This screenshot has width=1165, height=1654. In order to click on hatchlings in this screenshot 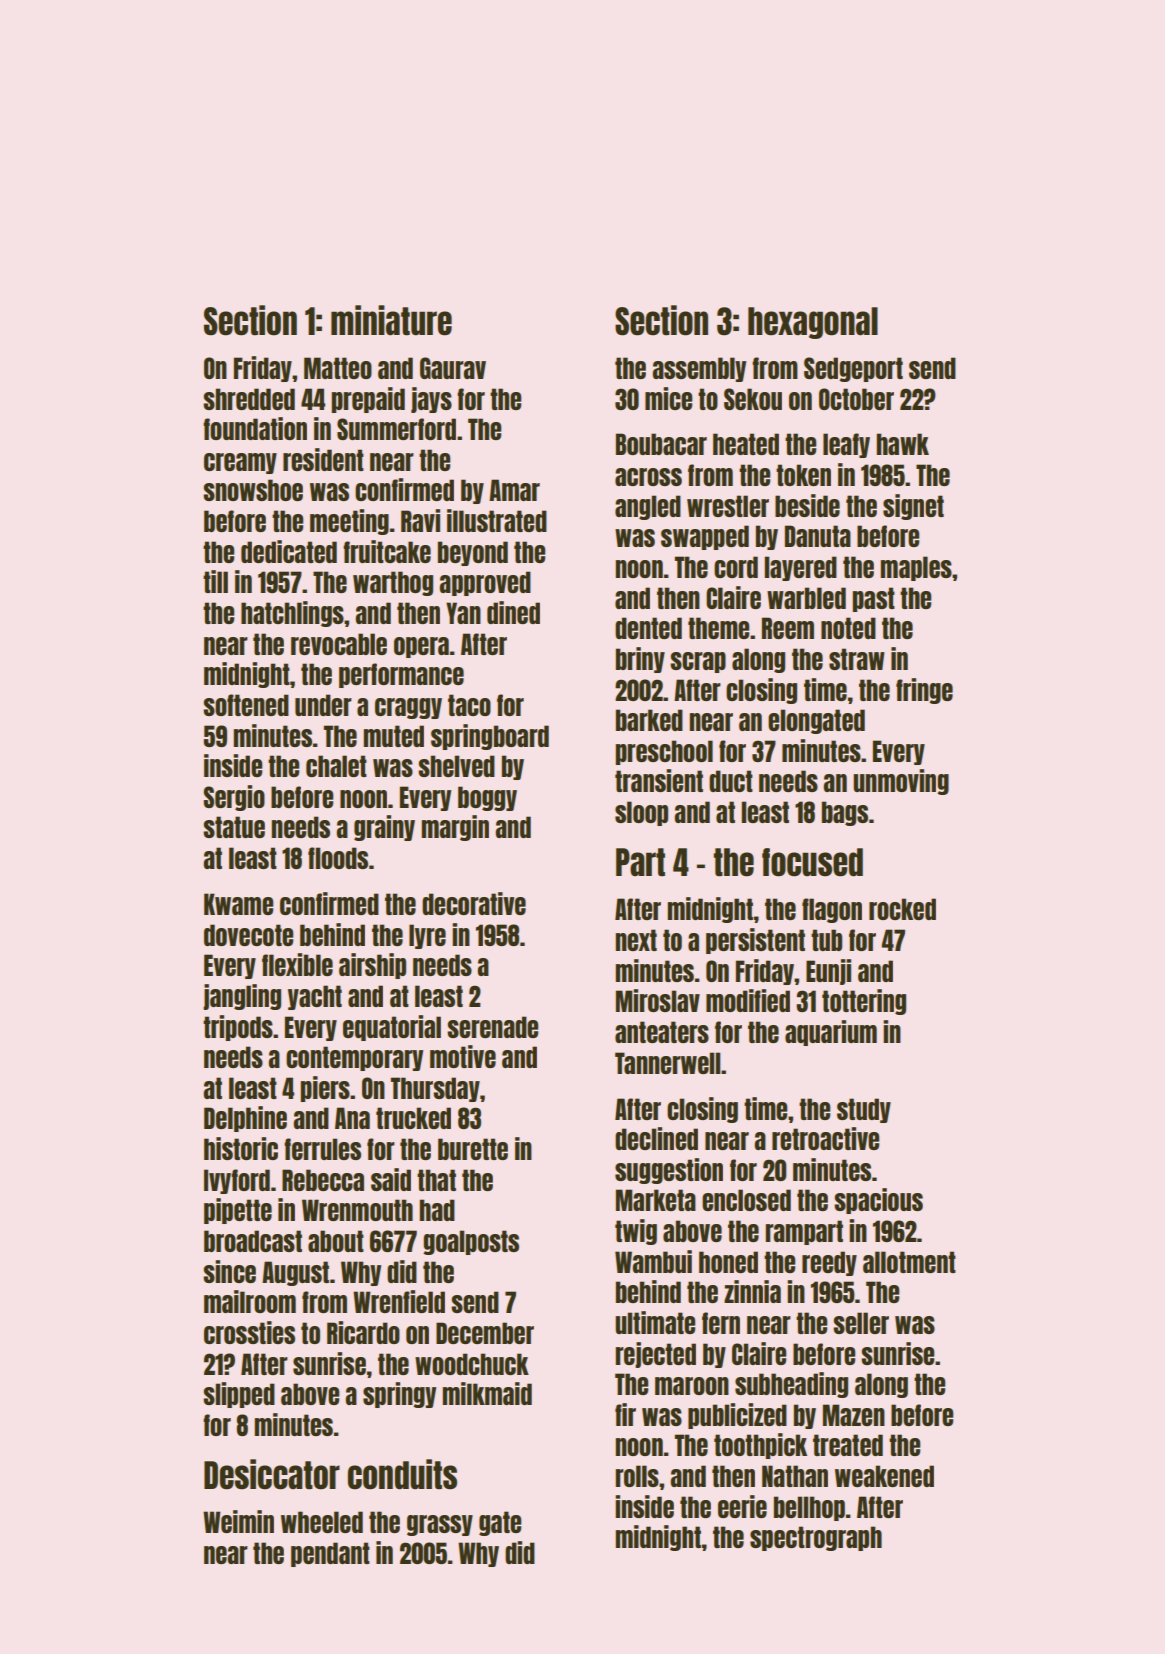, I will do `click(292, 614)`.
